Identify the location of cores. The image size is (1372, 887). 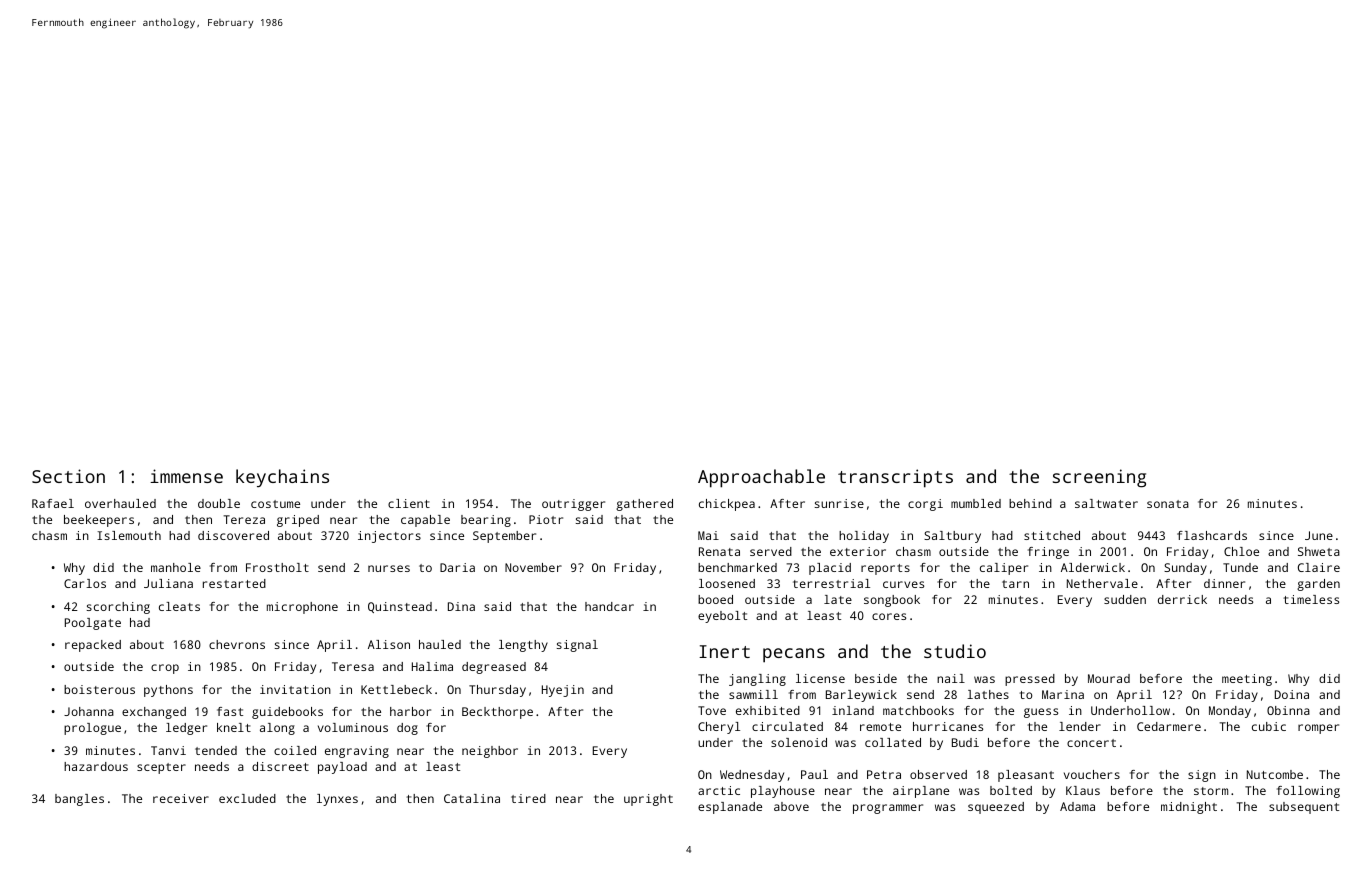
(889, 616).
